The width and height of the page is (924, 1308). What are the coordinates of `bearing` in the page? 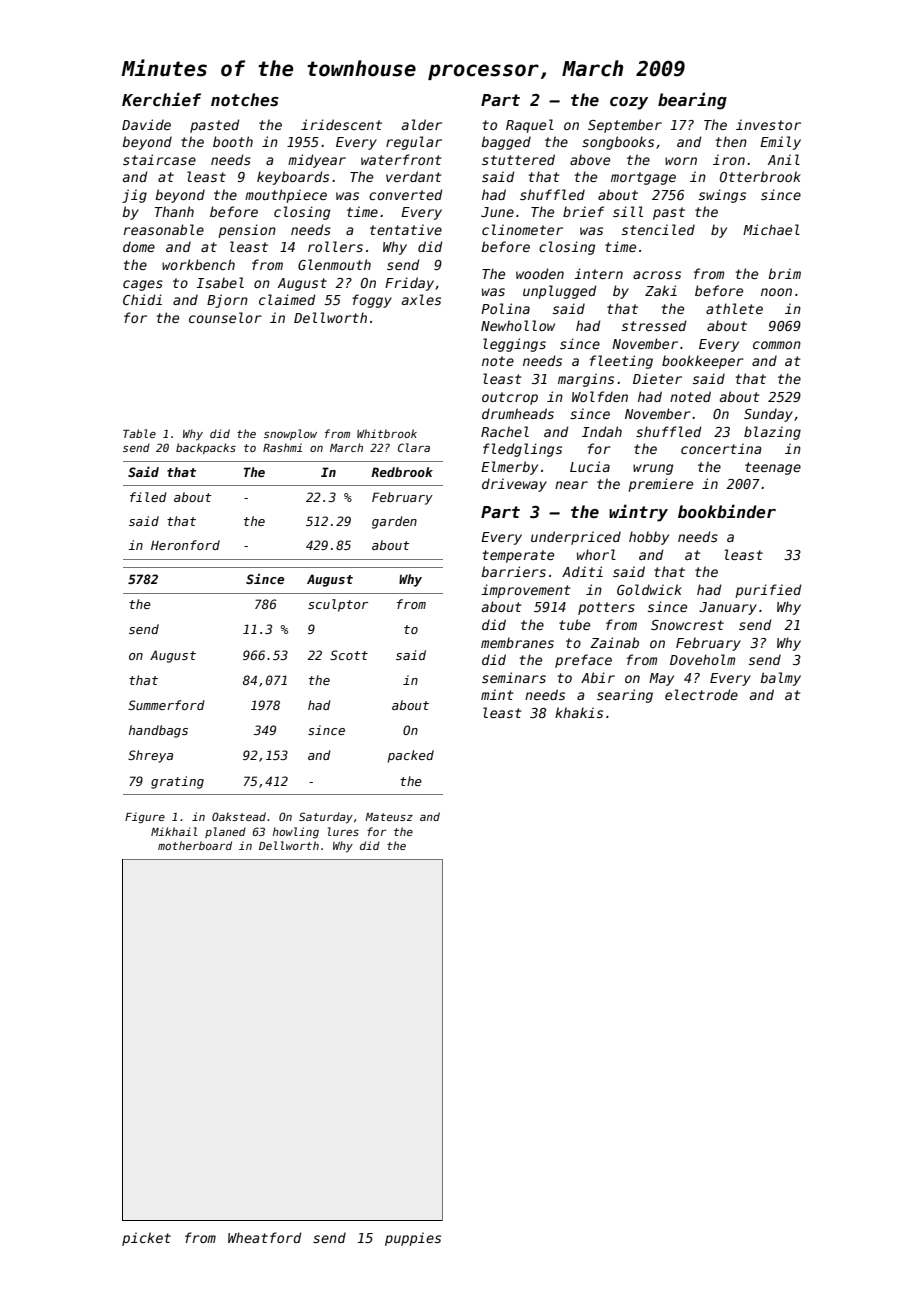 It's located at (692, 101).
